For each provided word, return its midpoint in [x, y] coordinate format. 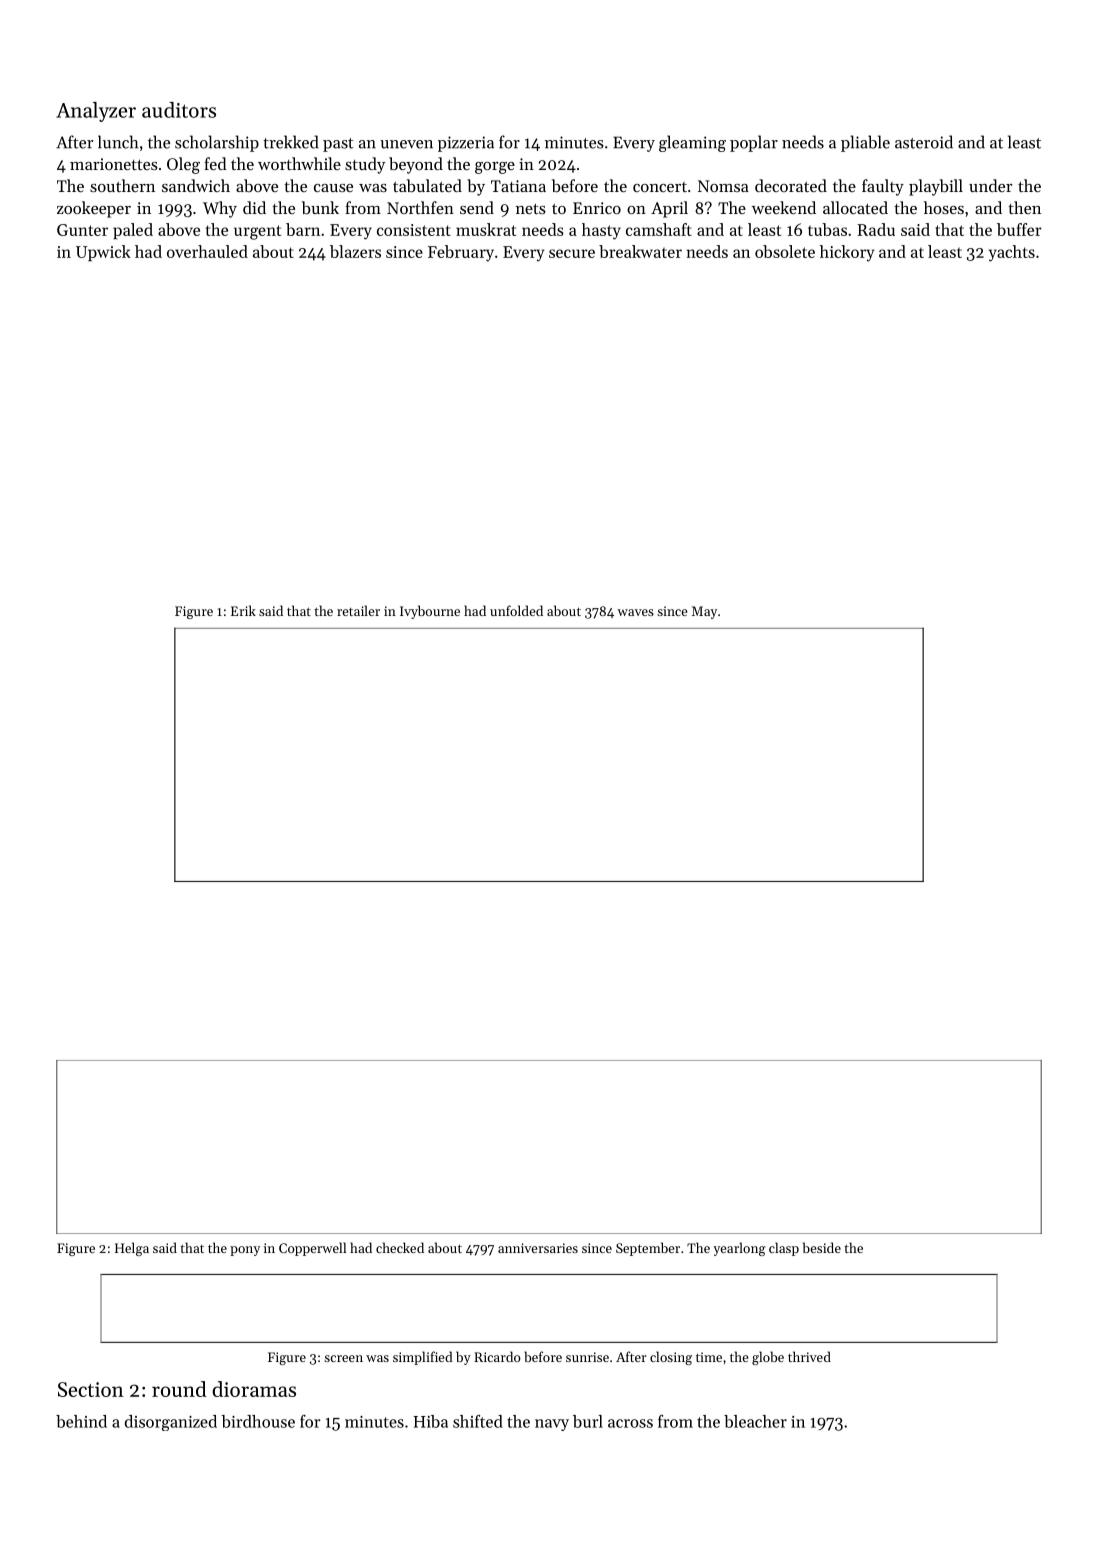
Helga [132, 1249]
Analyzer [96, 112]
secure [572, 253]
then [1024, 207]
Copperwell [312, 1249]
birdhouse [258, 1421]
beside [822, 1247]
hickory [847, 253]
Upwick [103, 253]
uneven [406, 144]
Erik [243, 610]
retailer [358, 610]
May [704, 612]
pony [245, 1251]
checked [400, 1247]
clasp [784, 1249]
